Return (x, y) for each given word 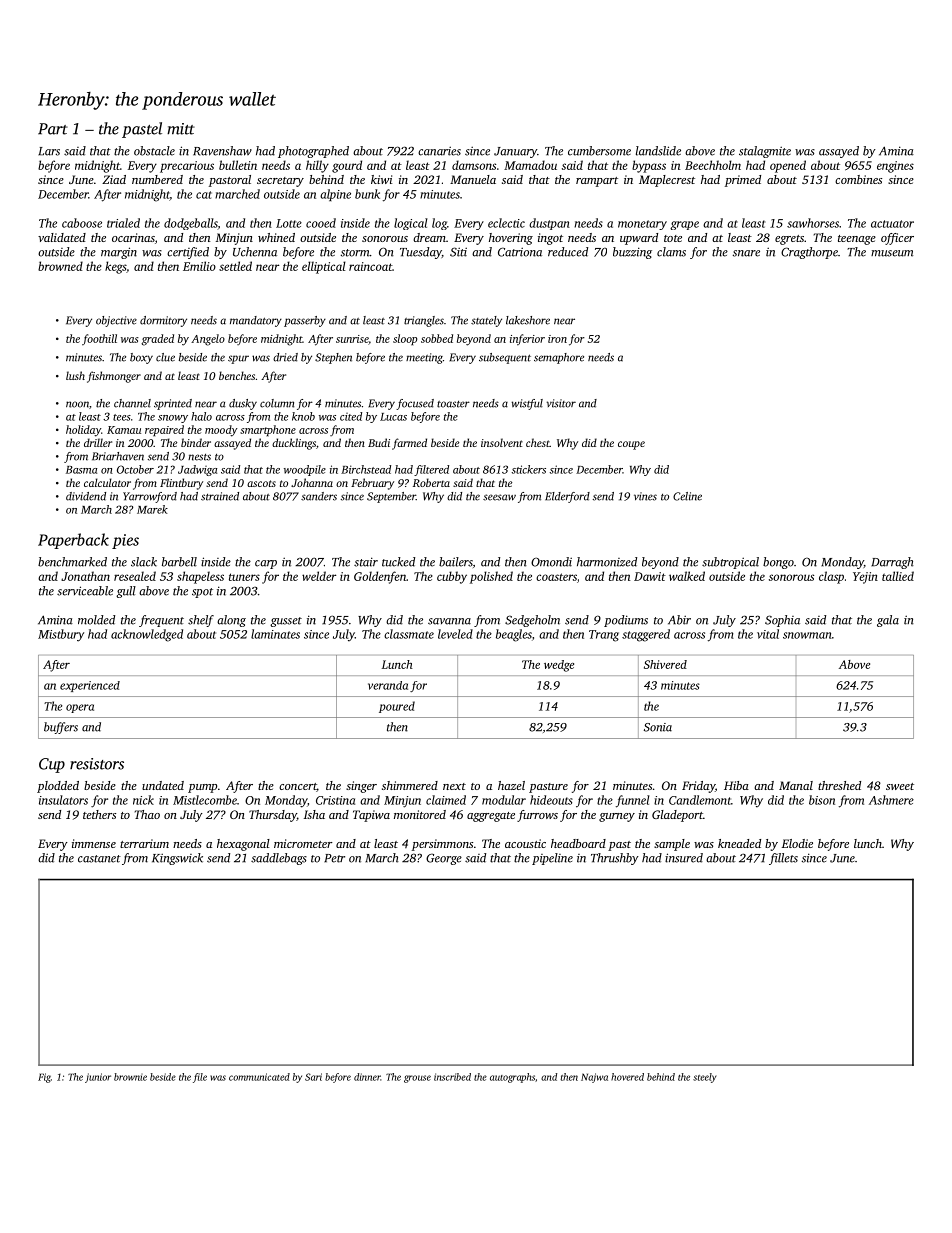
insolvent (502, 442)
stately (486, 321)
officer (897, 239)
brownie (130, 1077)
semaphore (559, 358)
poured (397, 707)
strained (220, 496)
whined (276, 237)
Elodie (797, 843)
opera (80, 708)
